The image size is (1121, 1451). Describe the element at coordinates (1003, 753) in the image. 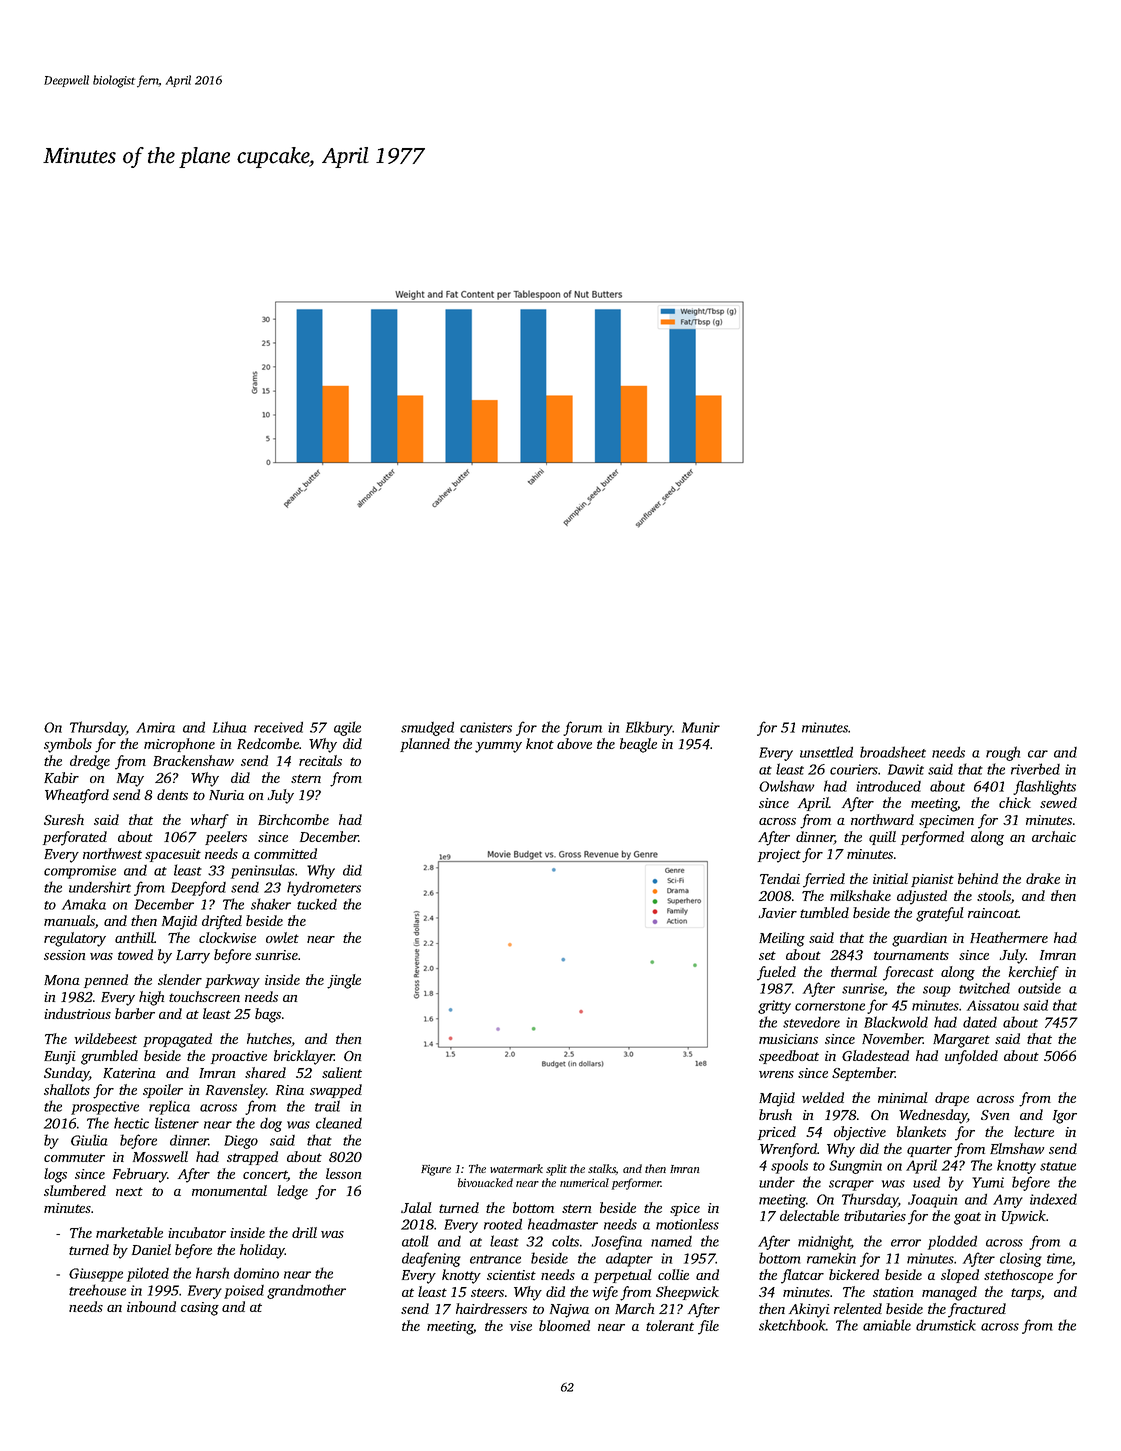

I see `rough` at that location.
